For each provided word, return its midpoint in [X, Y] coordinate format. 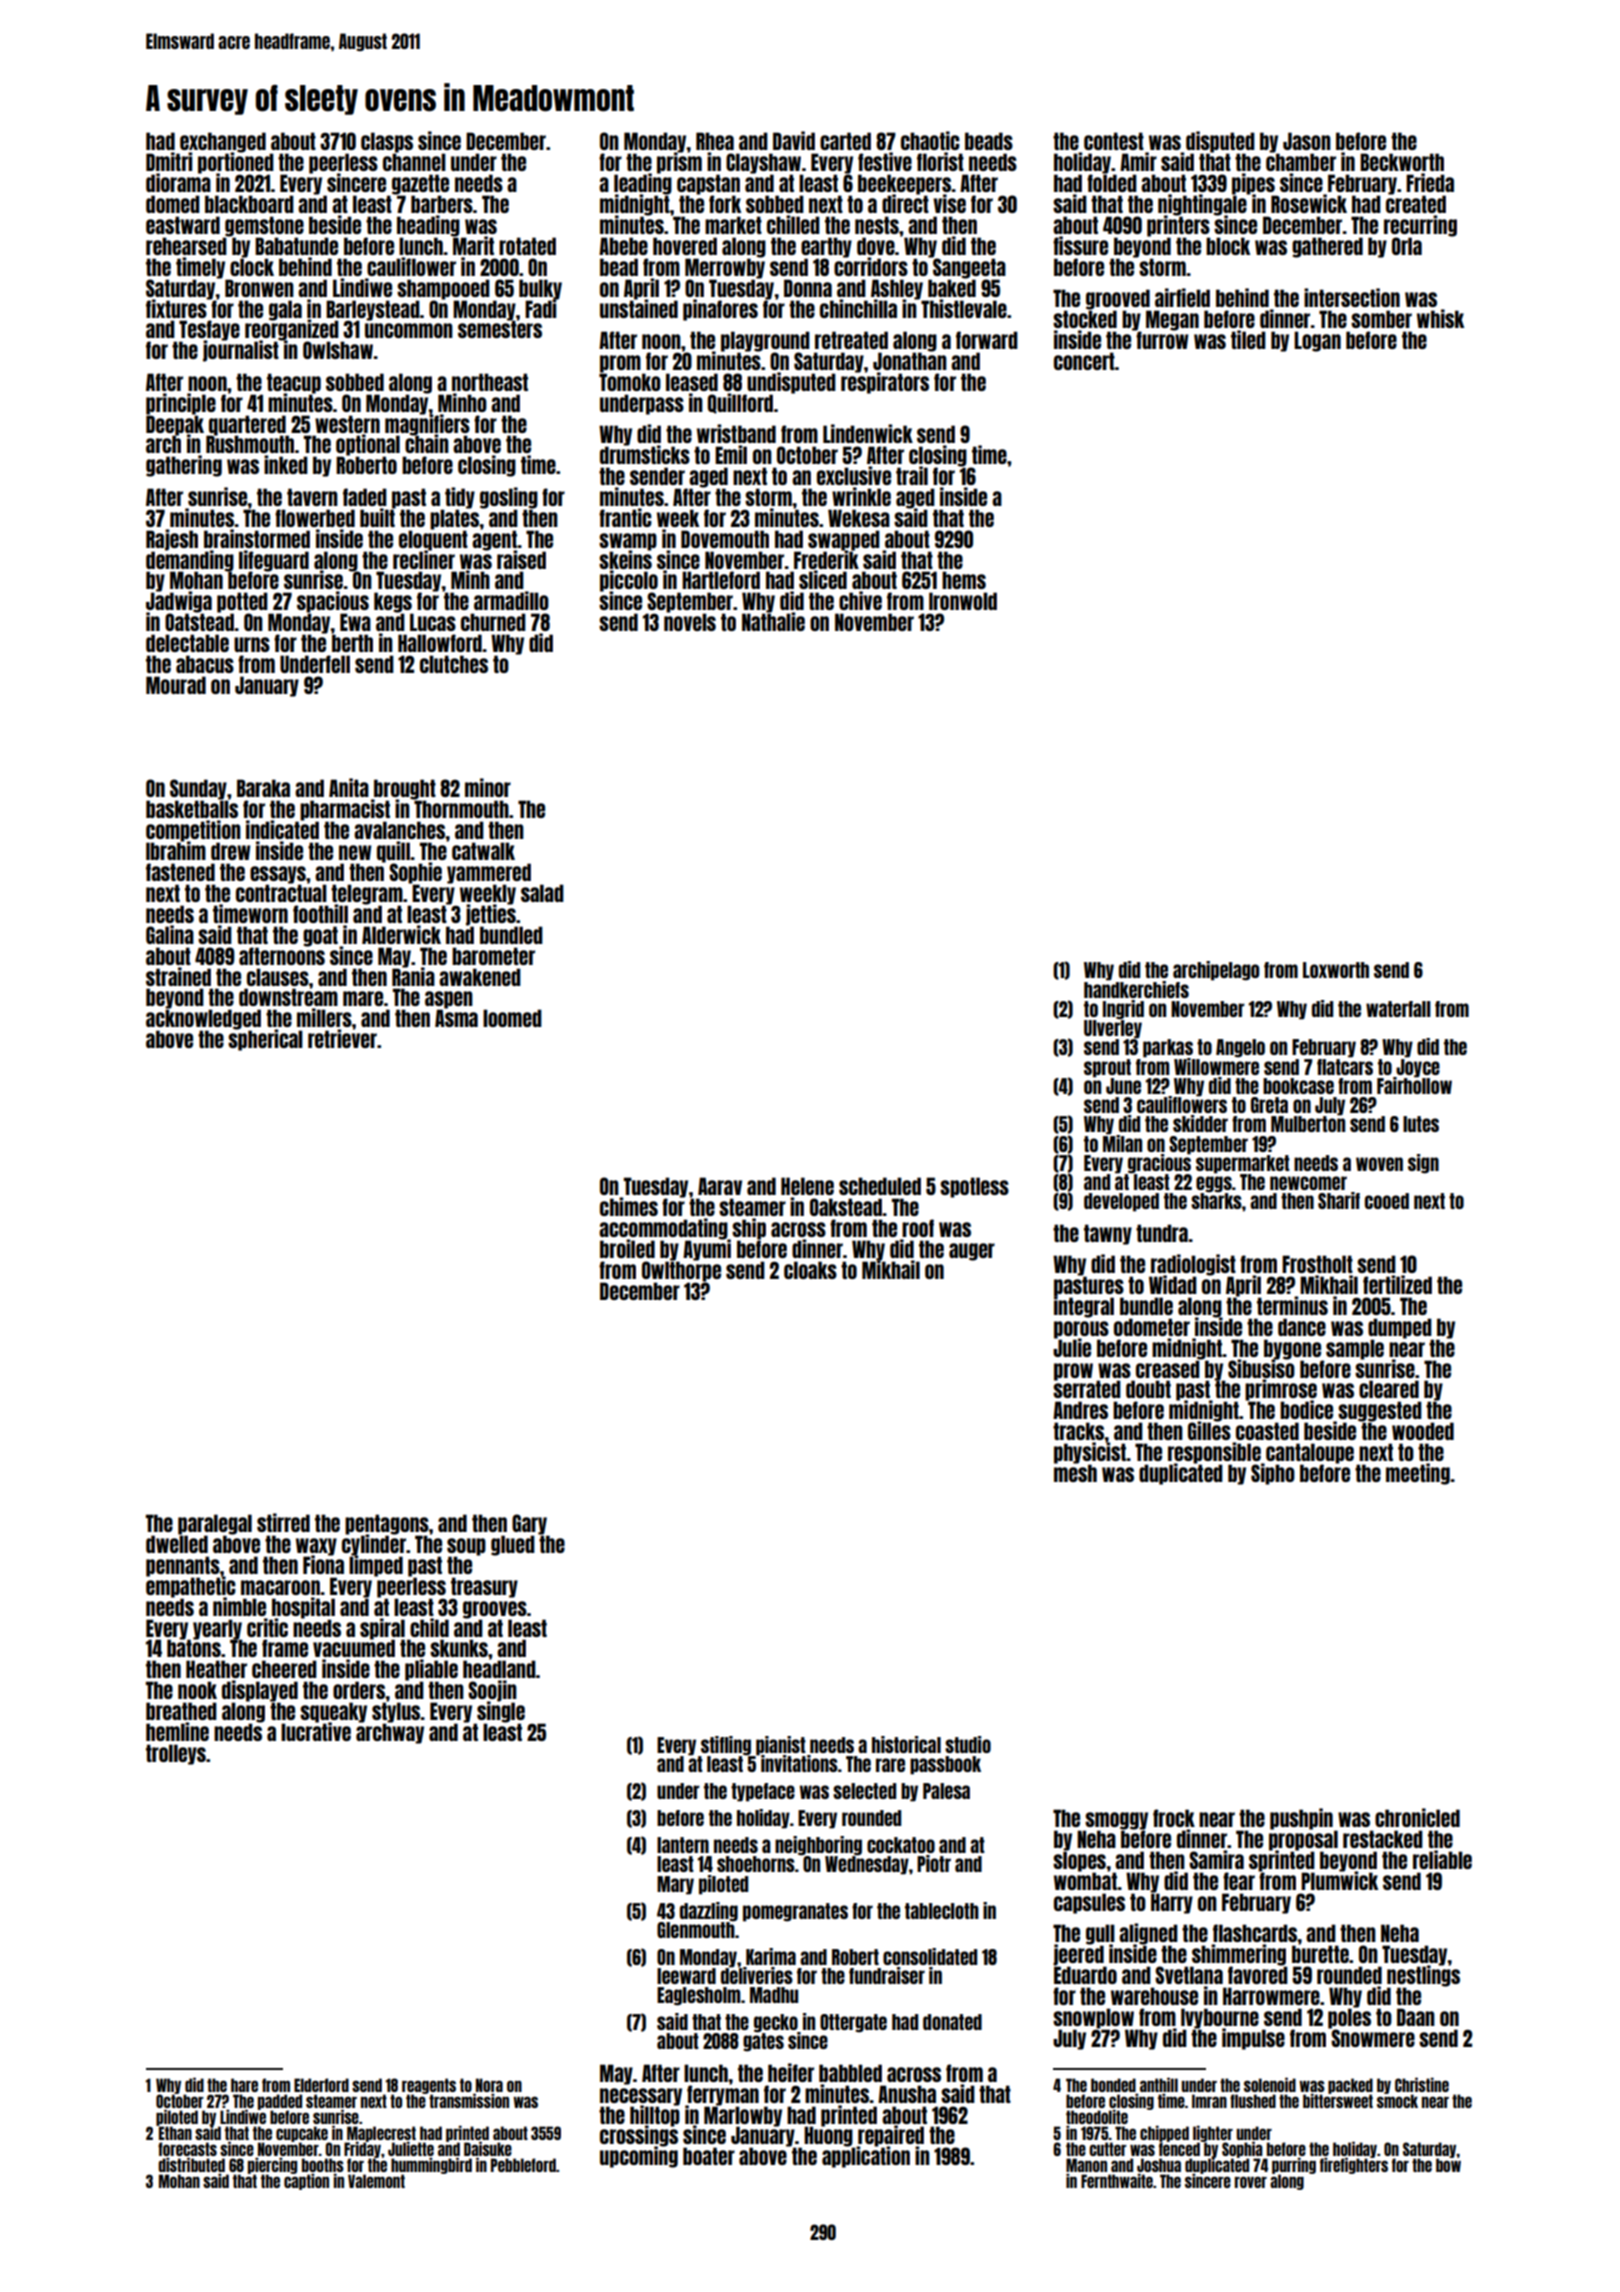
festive [885, 161]
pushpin [1301, 1819]
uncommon [409, 330]
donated [952, 2022]
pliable [431, 1670]
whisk [1440, 318]
